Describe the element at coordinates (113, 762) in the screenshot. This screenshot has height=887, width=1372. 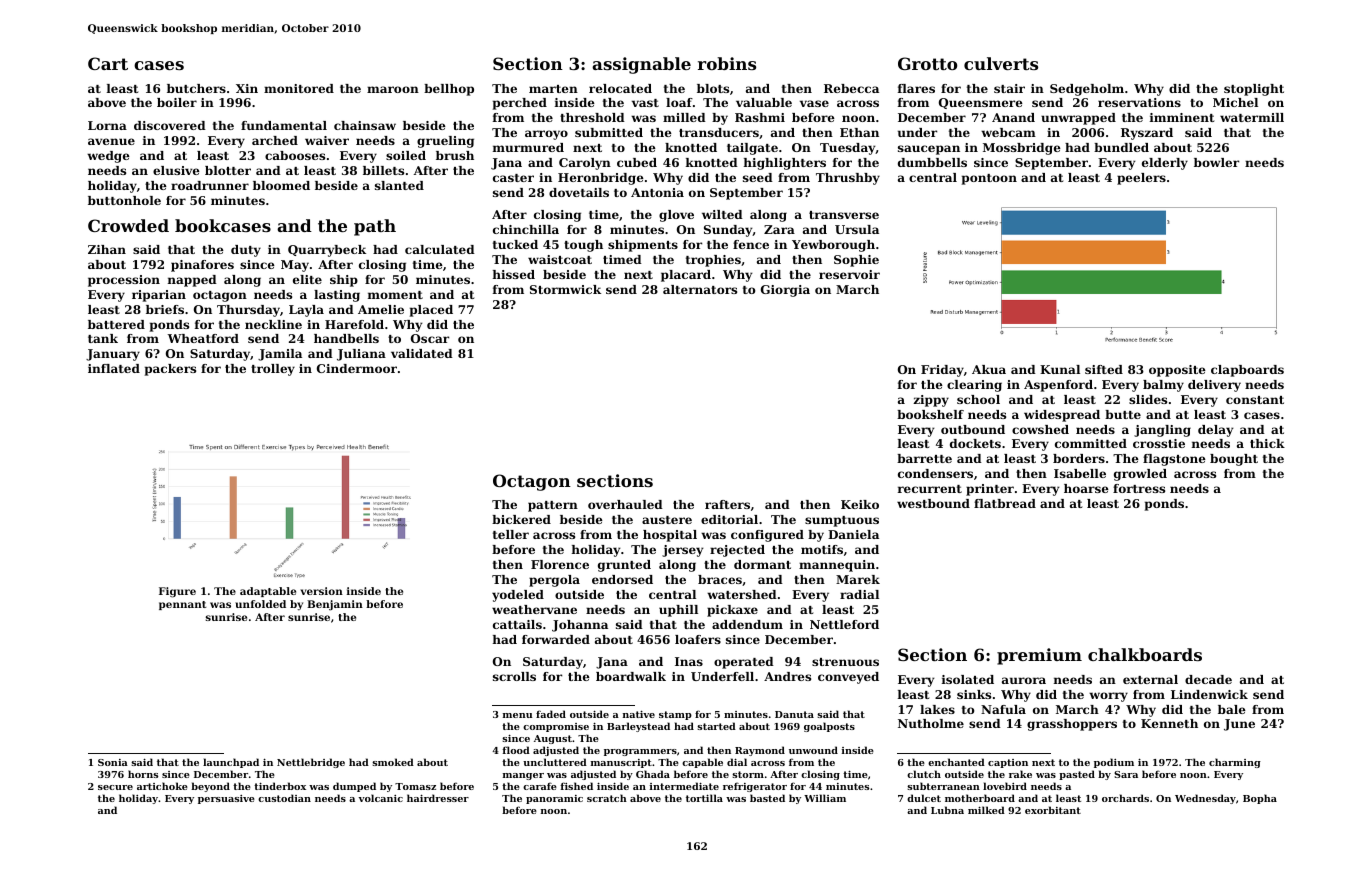
I see `Sonia` at that location.
